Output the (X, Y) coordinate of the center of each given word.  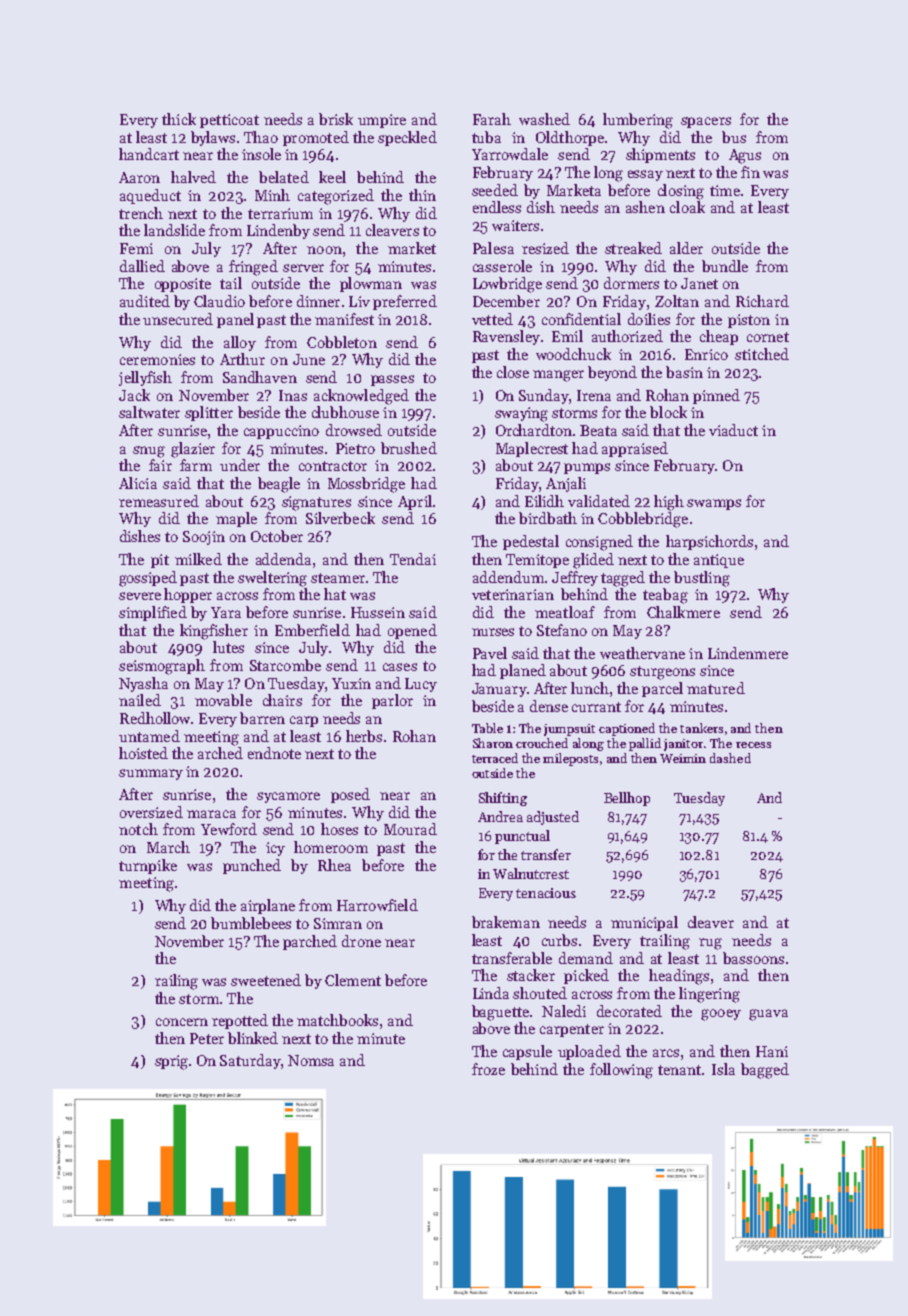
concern (182, 1022)
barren (262, 718)
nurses (493, 632)
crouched (542, 743)
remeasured (159, 501)
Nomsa (311, 1060)
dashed (730, 758)
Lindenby (278, 231)
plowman (371, 284)
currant (596, 707)
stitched (762, 354)
